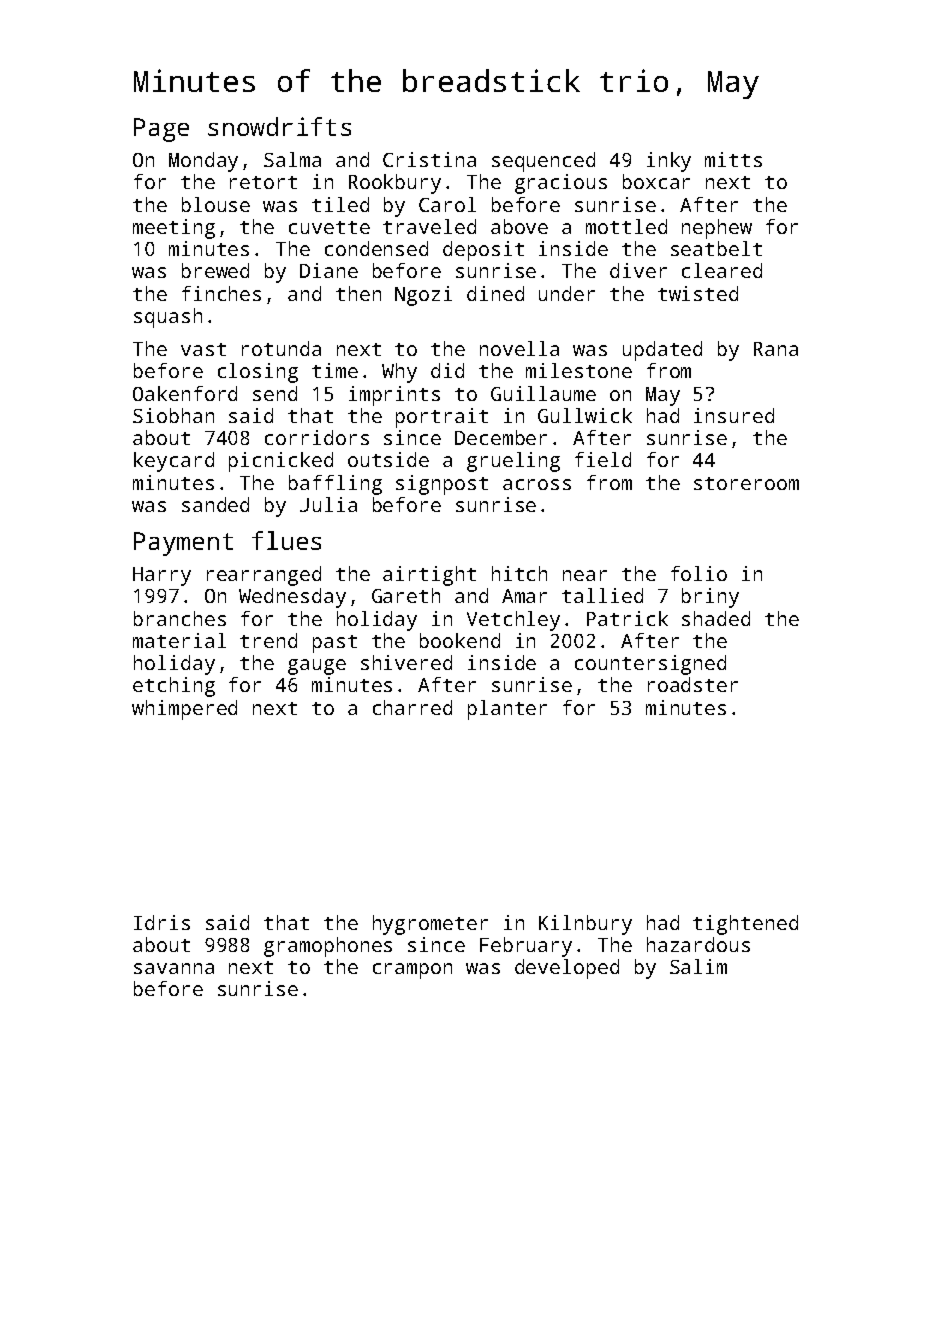  I want to click on under, so click(567, 293).
